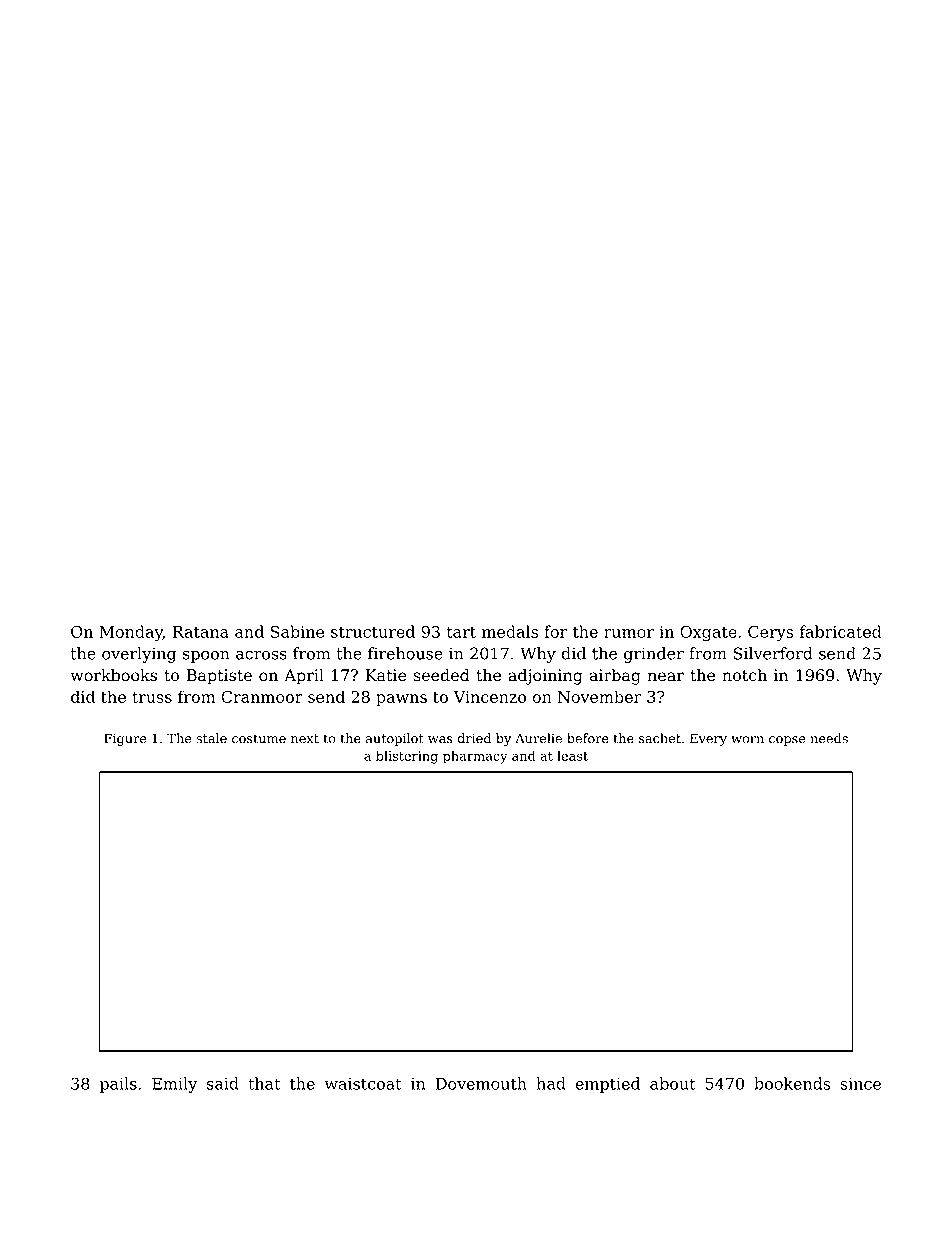 The height and width of the screenshot is (1233, 952). Describe the element at coordinates (118, 1085) in the screenshot. I see `pails` at that location.
